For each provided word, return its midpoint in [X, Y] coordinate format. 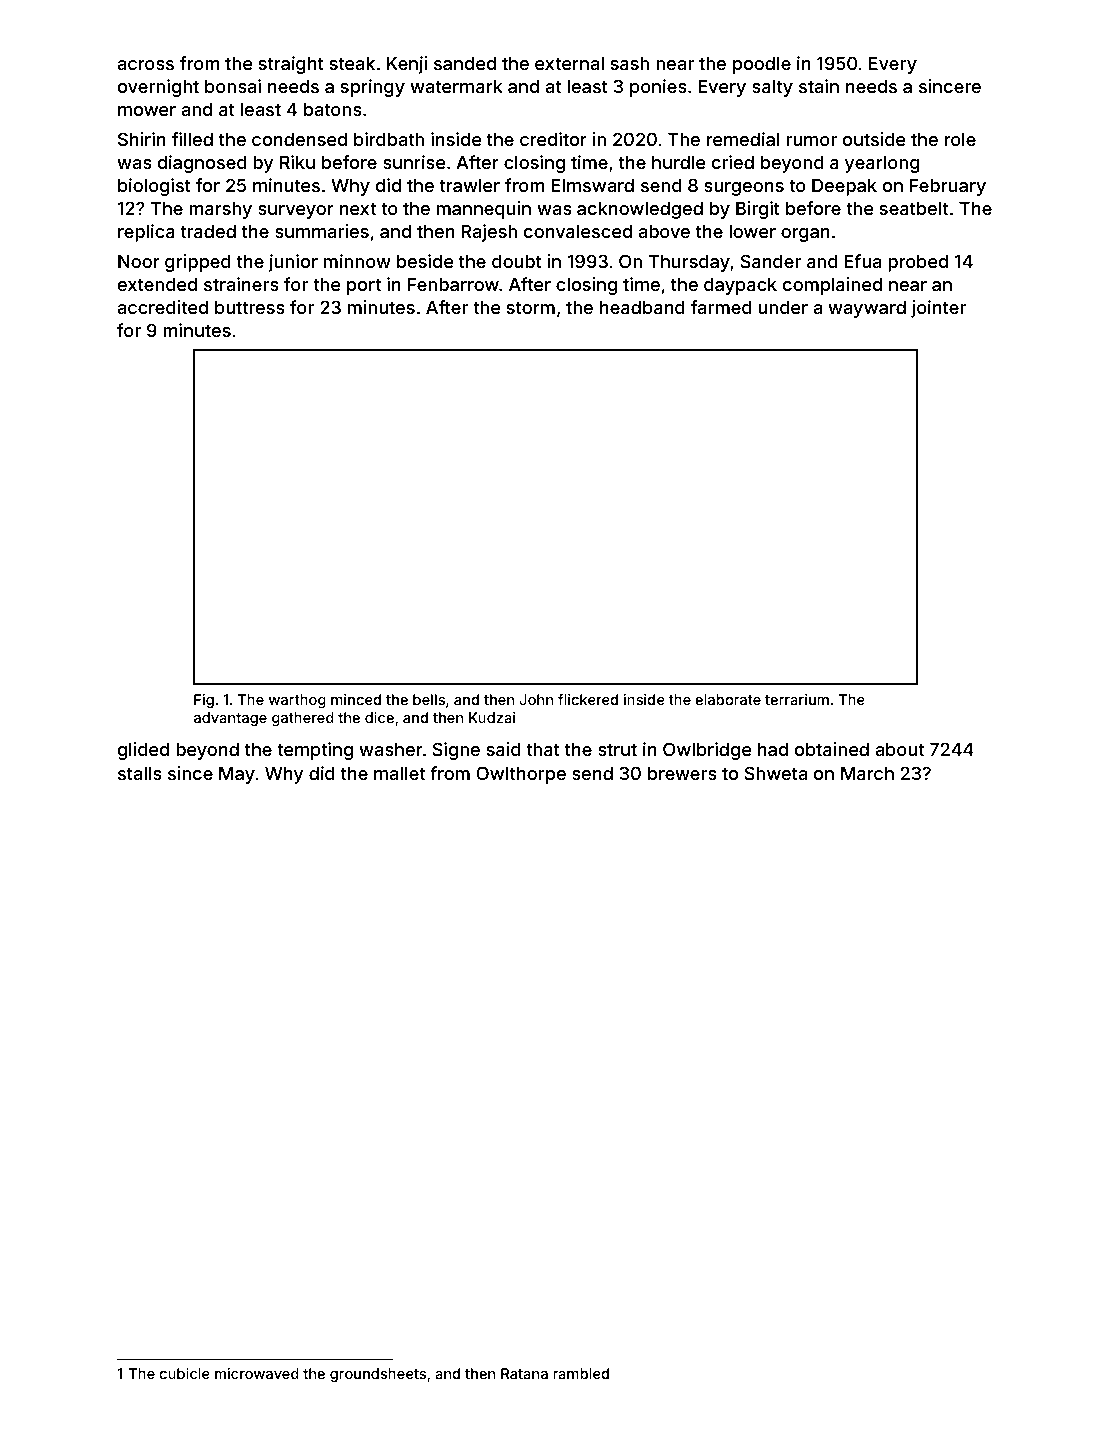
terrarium [797, 699]
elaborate [728, 699]
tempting [315, 751]
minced [356, 699]
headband [642, 307]
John [536, 699]
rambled [581, 1373]
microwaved [257, 1373]
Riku [297, 162]
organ [805, 235]
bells [429, 699]
